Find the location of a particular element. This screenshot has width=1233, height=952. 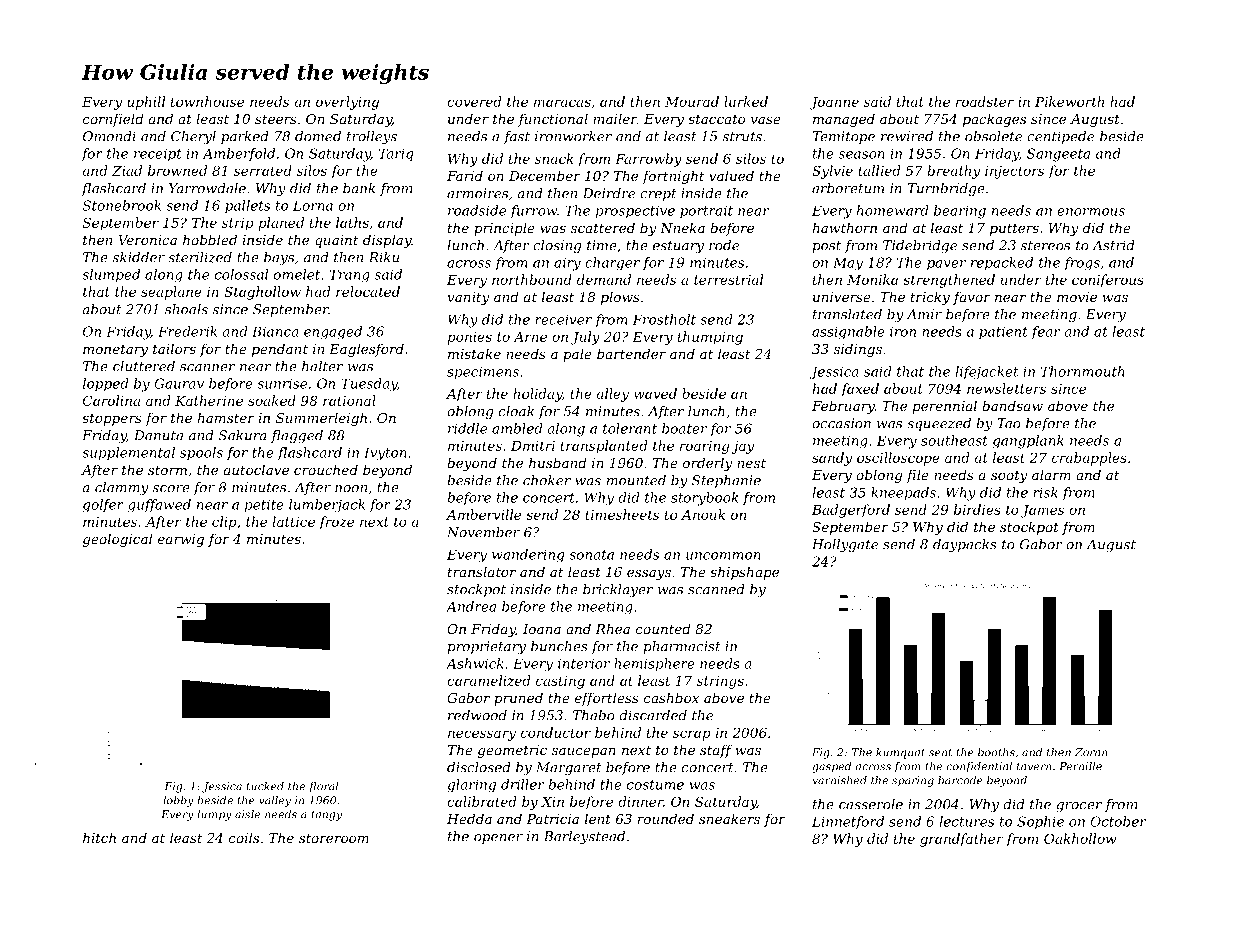

floral is located at coordinates (323, 787).
